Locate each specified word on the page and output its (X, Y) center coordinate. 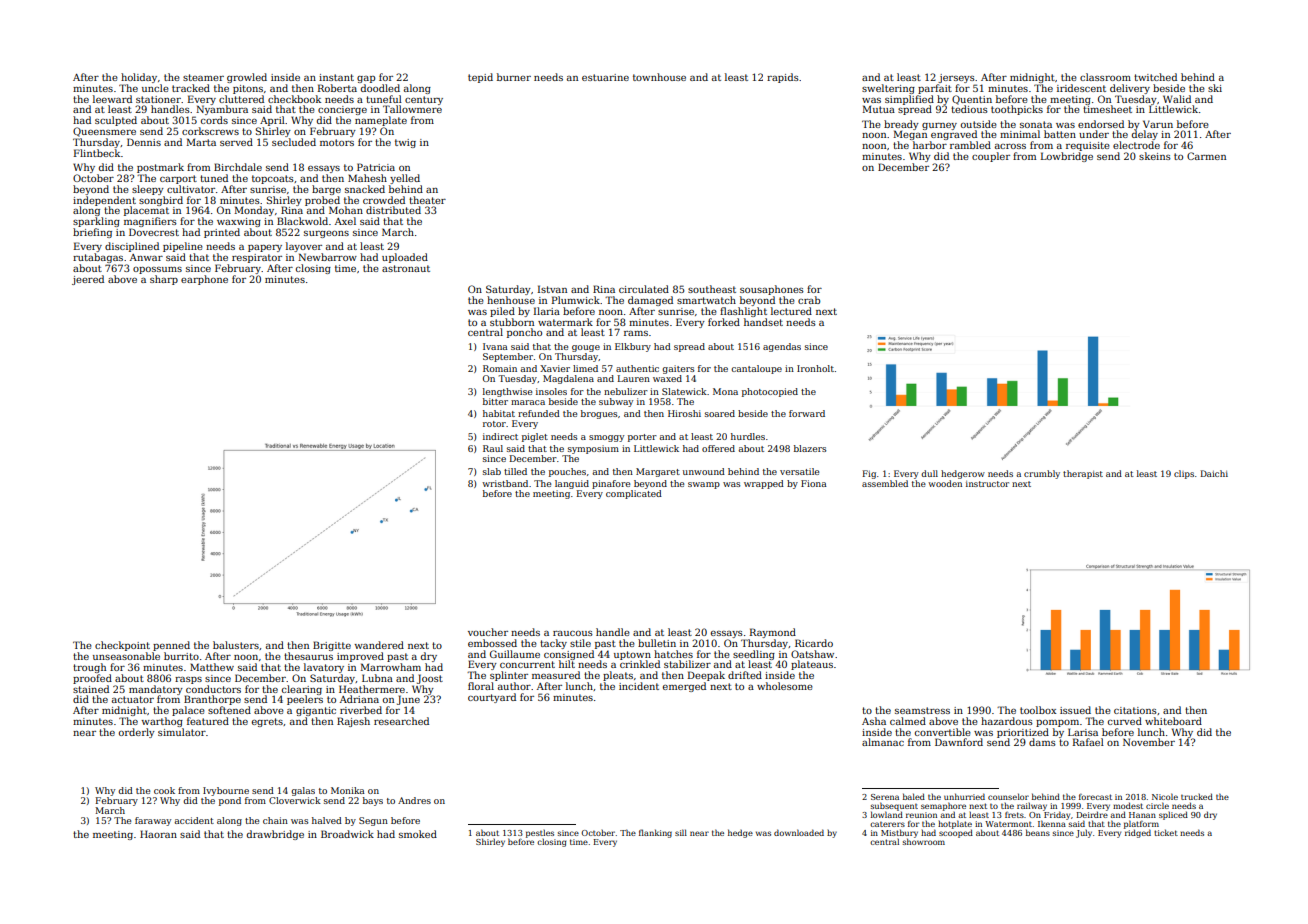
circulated (644, 289)
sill (681, 832)
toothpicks (1017, 110)
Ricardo (814, 643)
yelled (405, 179)
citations (1135, 710)
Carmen (1206, 156)
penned (171, 646)
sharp (164, 280)
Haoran (158, 834)
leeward (112, 99)
